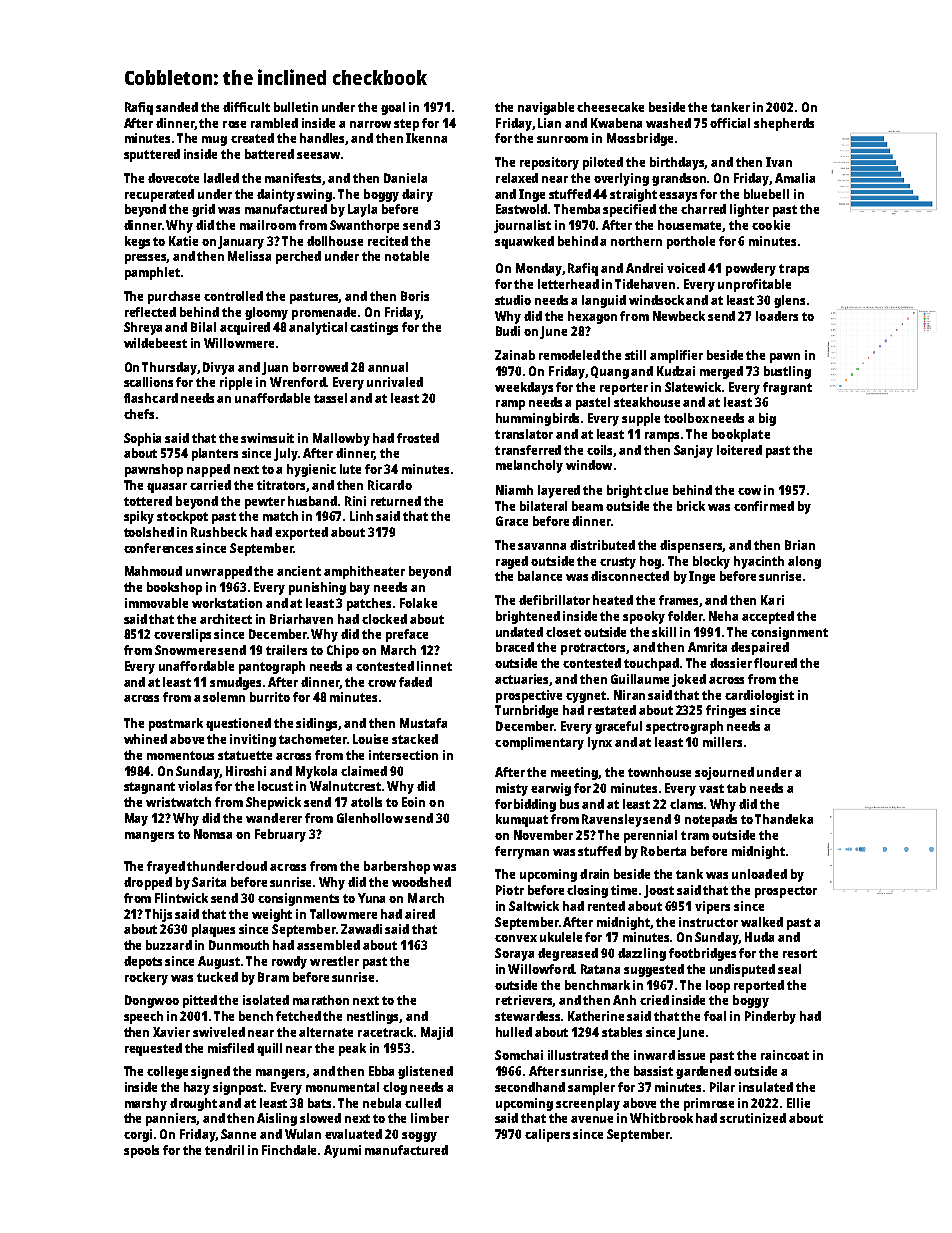 This image has height=1233, width=952. Describe the element at coordinates (786, 892) in the image. I see `prospector` at that location.
